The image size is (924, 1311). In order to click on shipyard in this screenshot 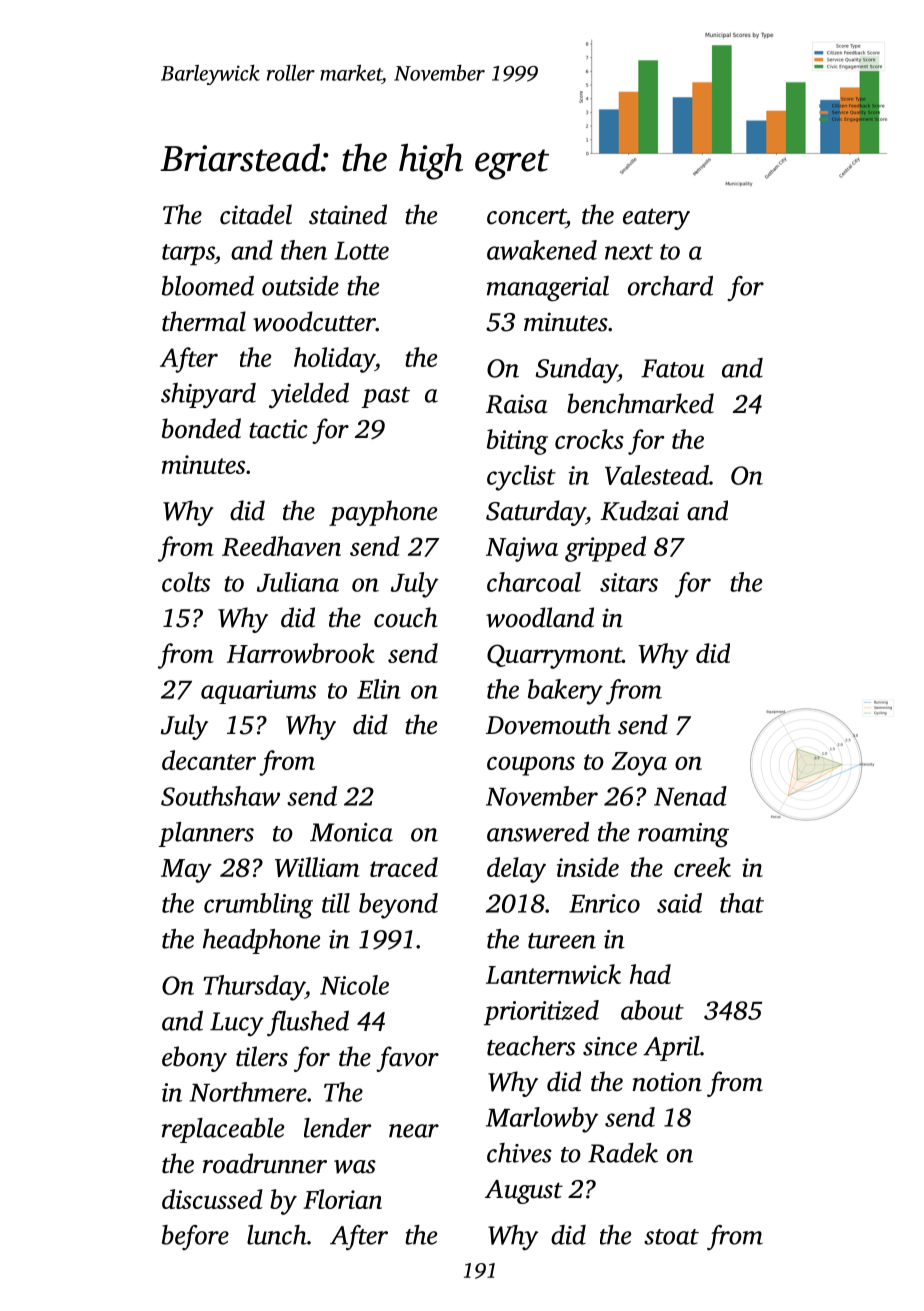, I will do `click(208, 396)`.
